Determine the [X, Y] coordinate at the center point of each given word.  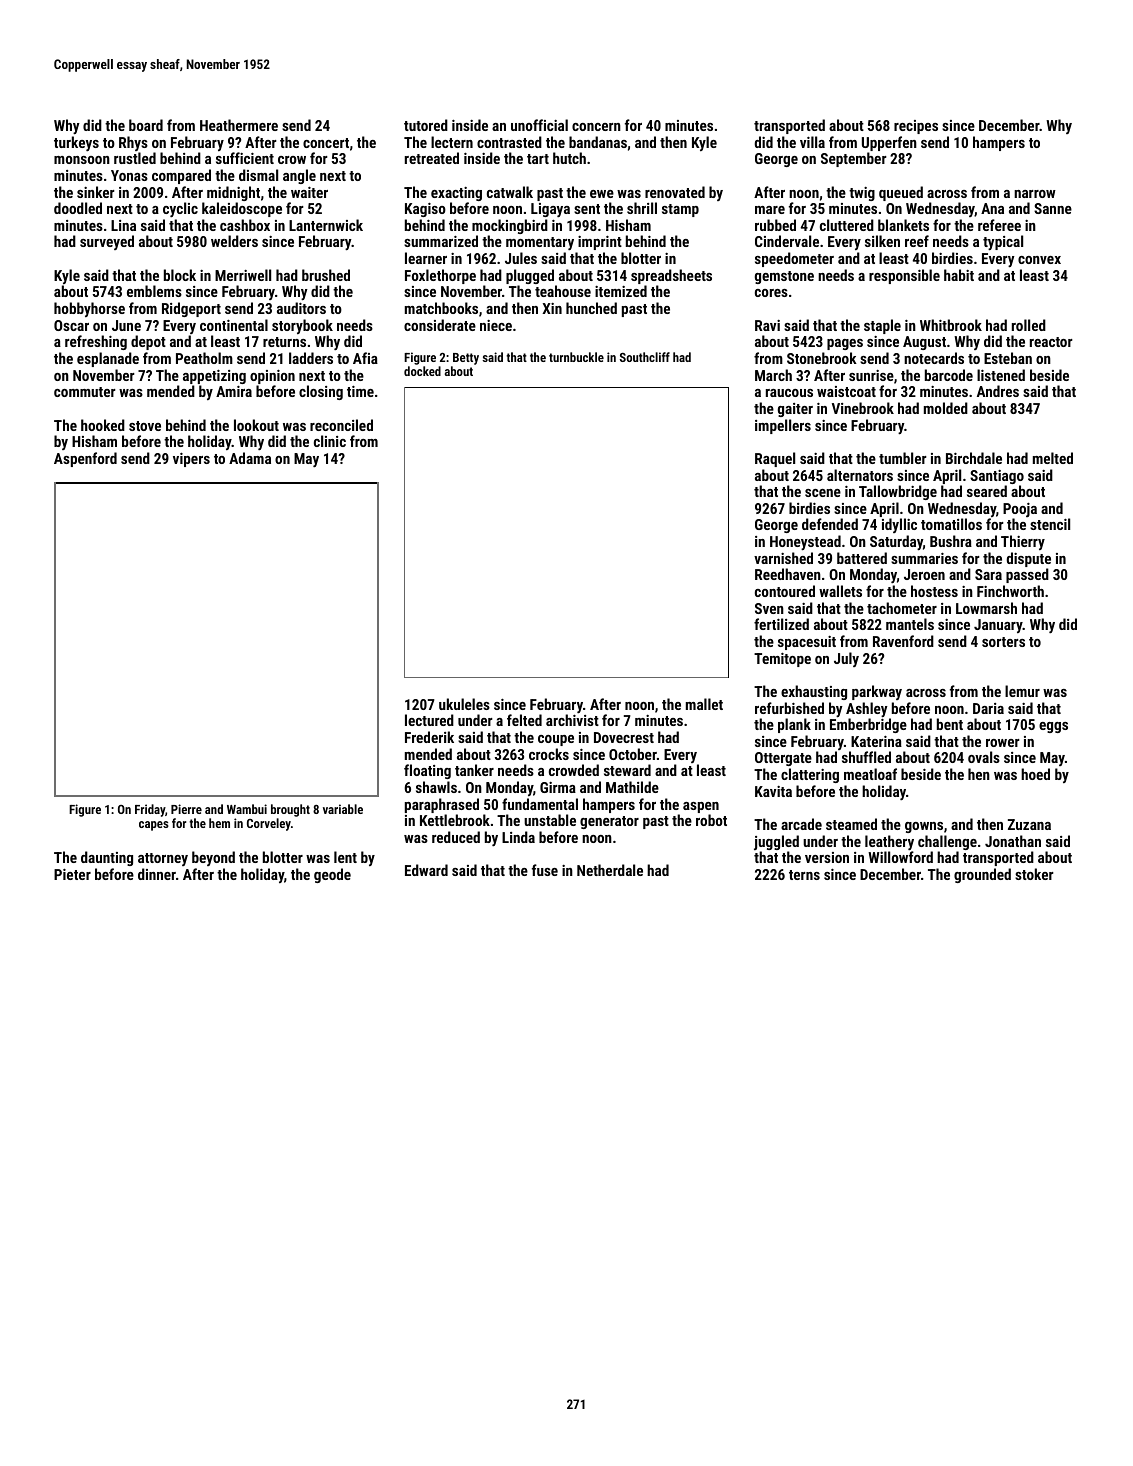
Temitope [782, 660]
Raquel [775, 459]
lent [345, 857]
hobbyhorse [89, 309]
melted [1053, 458]
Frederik [429, 737]
